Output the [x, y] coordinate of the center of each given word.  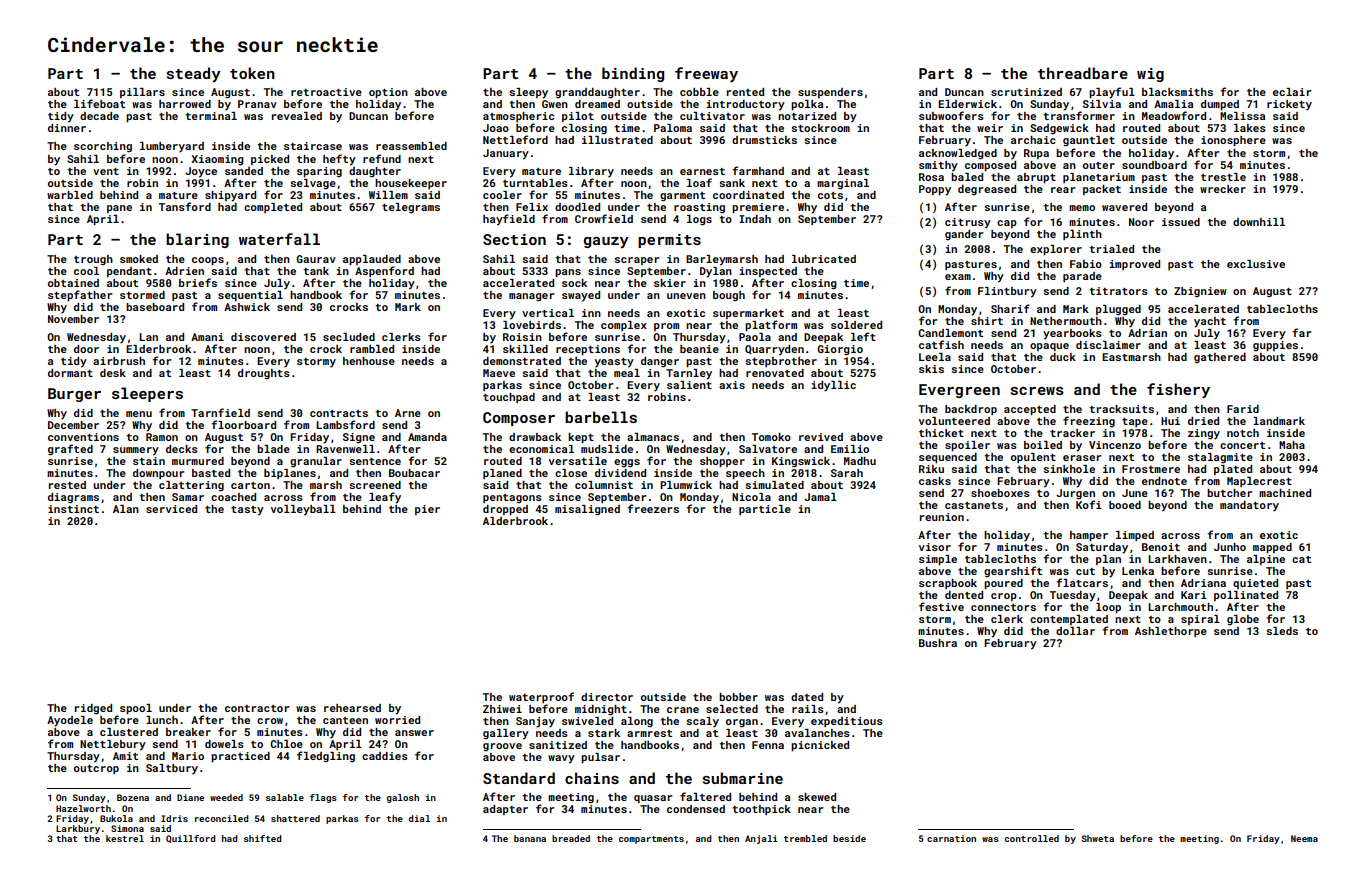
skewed [817, 797]
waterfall [279, 239]
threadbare [1083, 73]
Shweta [1097, 838]
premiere [758, 208]
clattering [191, 486]
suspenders [830, 93]
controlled [1032, 838]
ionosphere [1233, 141]
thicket [941, 433]
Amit [125, 756]
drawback [535, 437]
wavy [561, 759]
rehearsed [352, 708]
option [388, 93]
